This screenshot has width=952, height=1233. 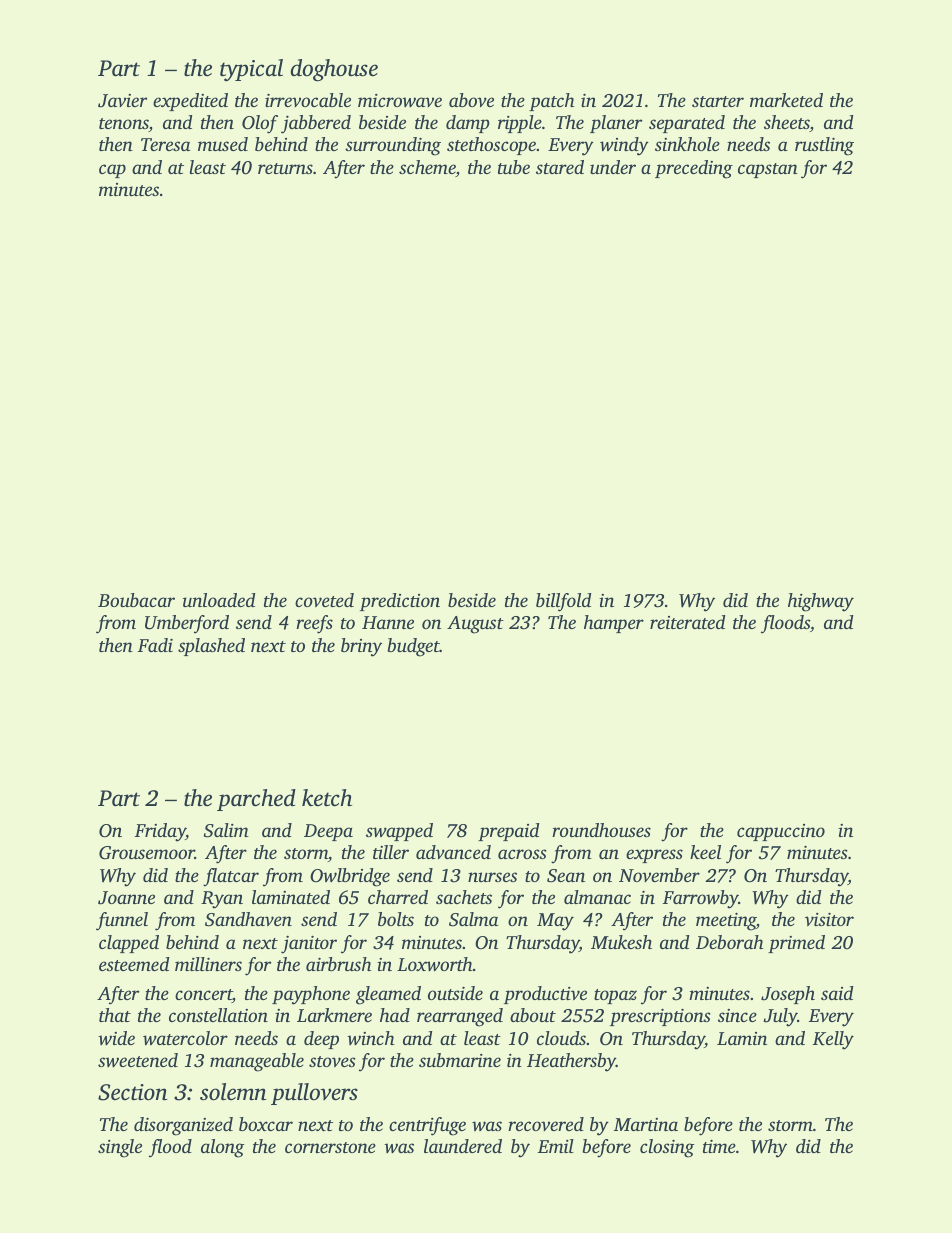 I want to click on unloaded, so click(x=219, y=600).
